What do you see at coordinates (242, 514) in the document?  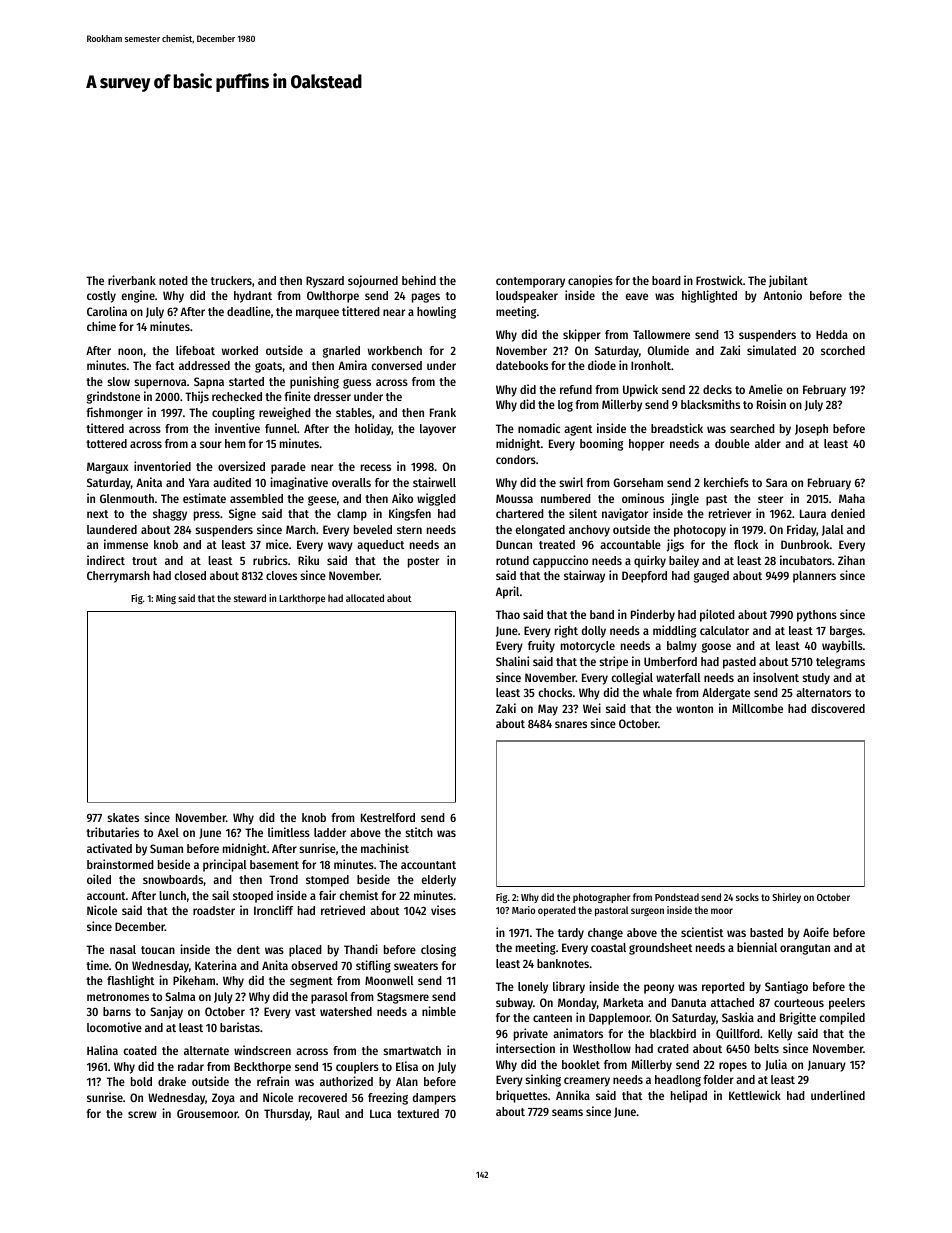 I see `Signe` at bounding box center [242, 514].
